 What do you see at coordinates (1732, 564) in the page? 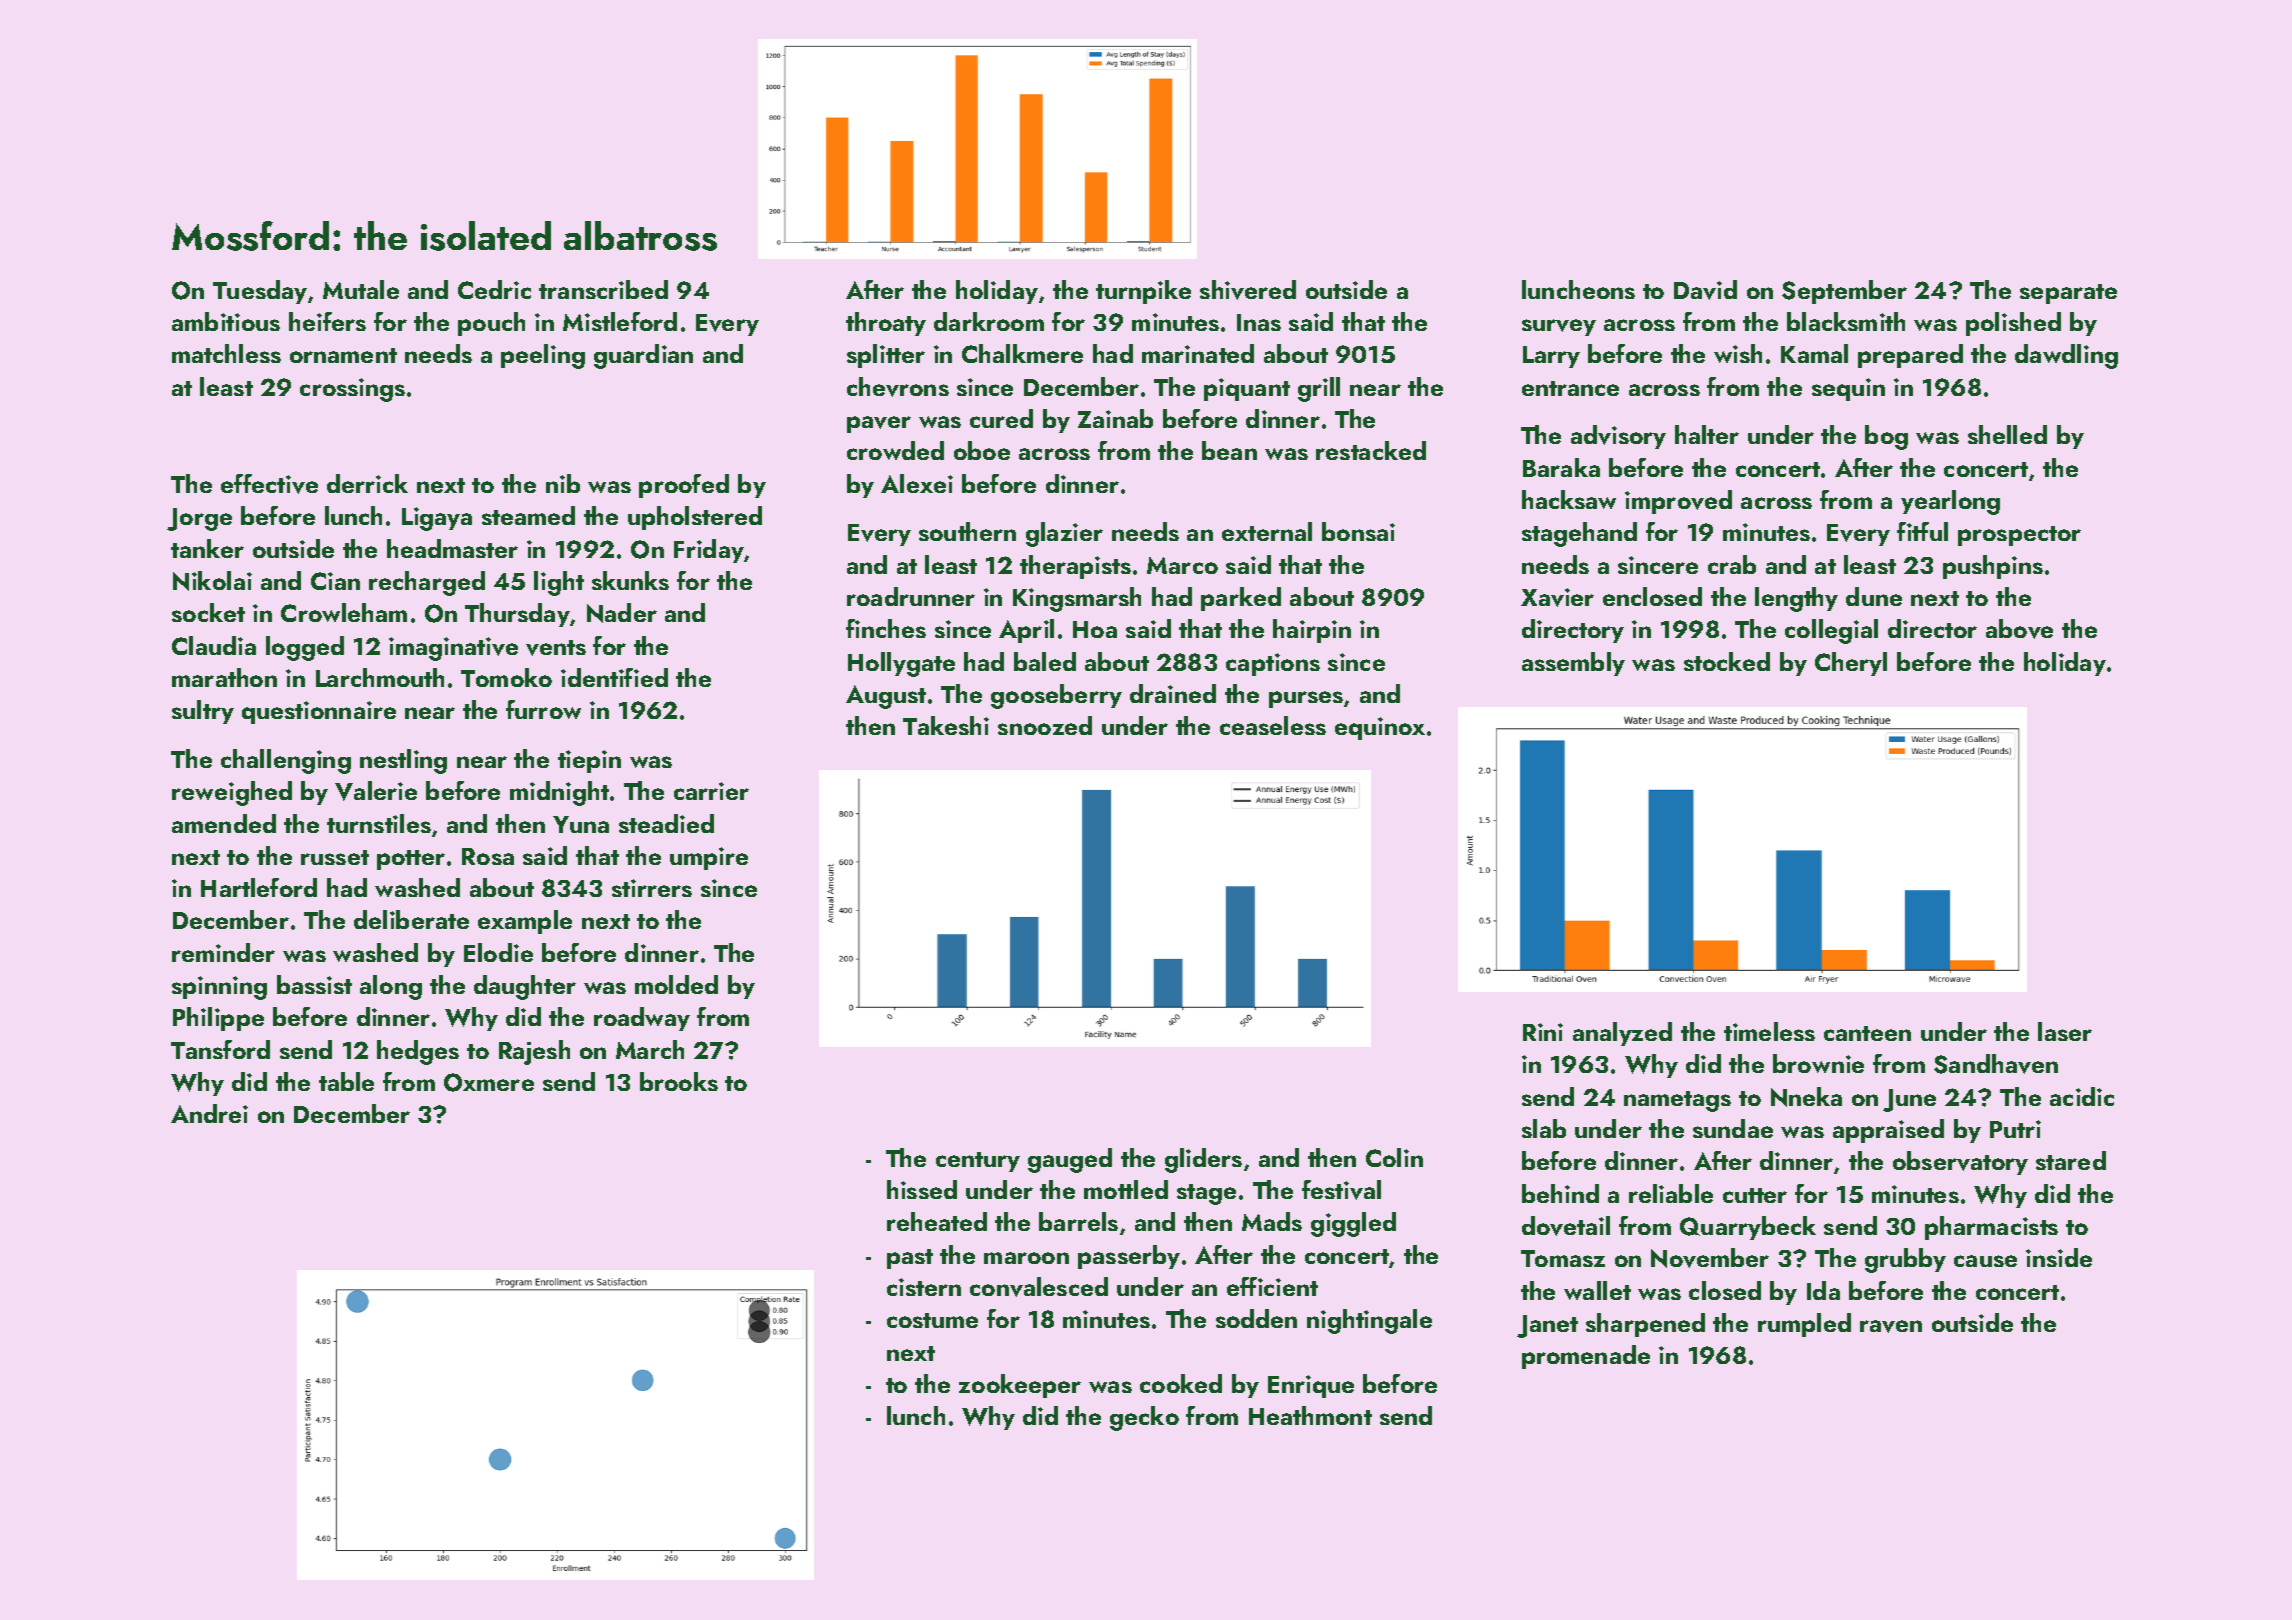
I see `crab` at bounding box center [1732, 564].
